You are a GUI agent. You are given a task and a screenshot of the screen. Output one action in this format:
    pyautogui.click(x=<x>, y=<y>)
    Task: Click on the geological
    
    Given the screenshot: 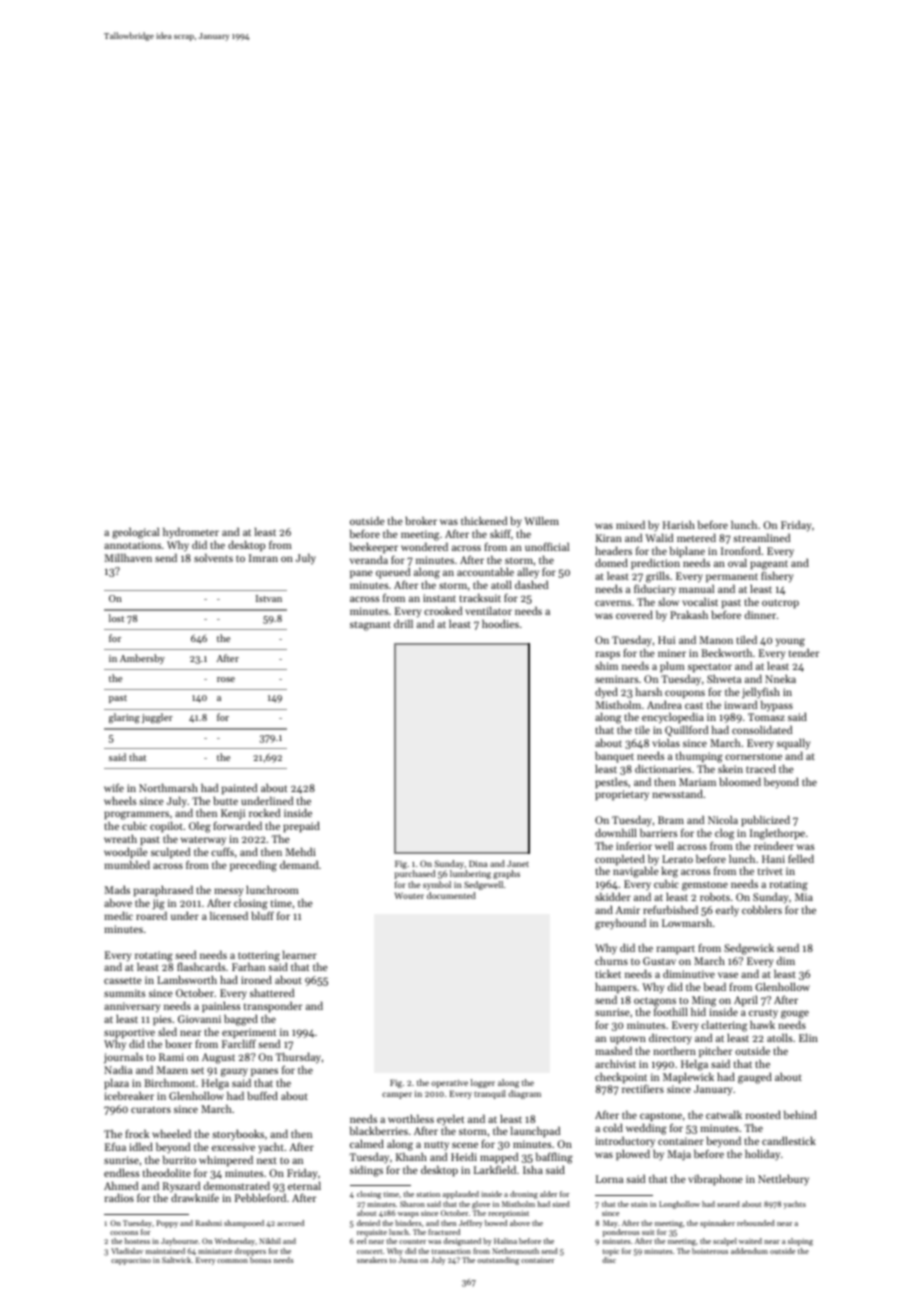 What is the action you would take?
    pyautogui.click(x=135, y=533)
